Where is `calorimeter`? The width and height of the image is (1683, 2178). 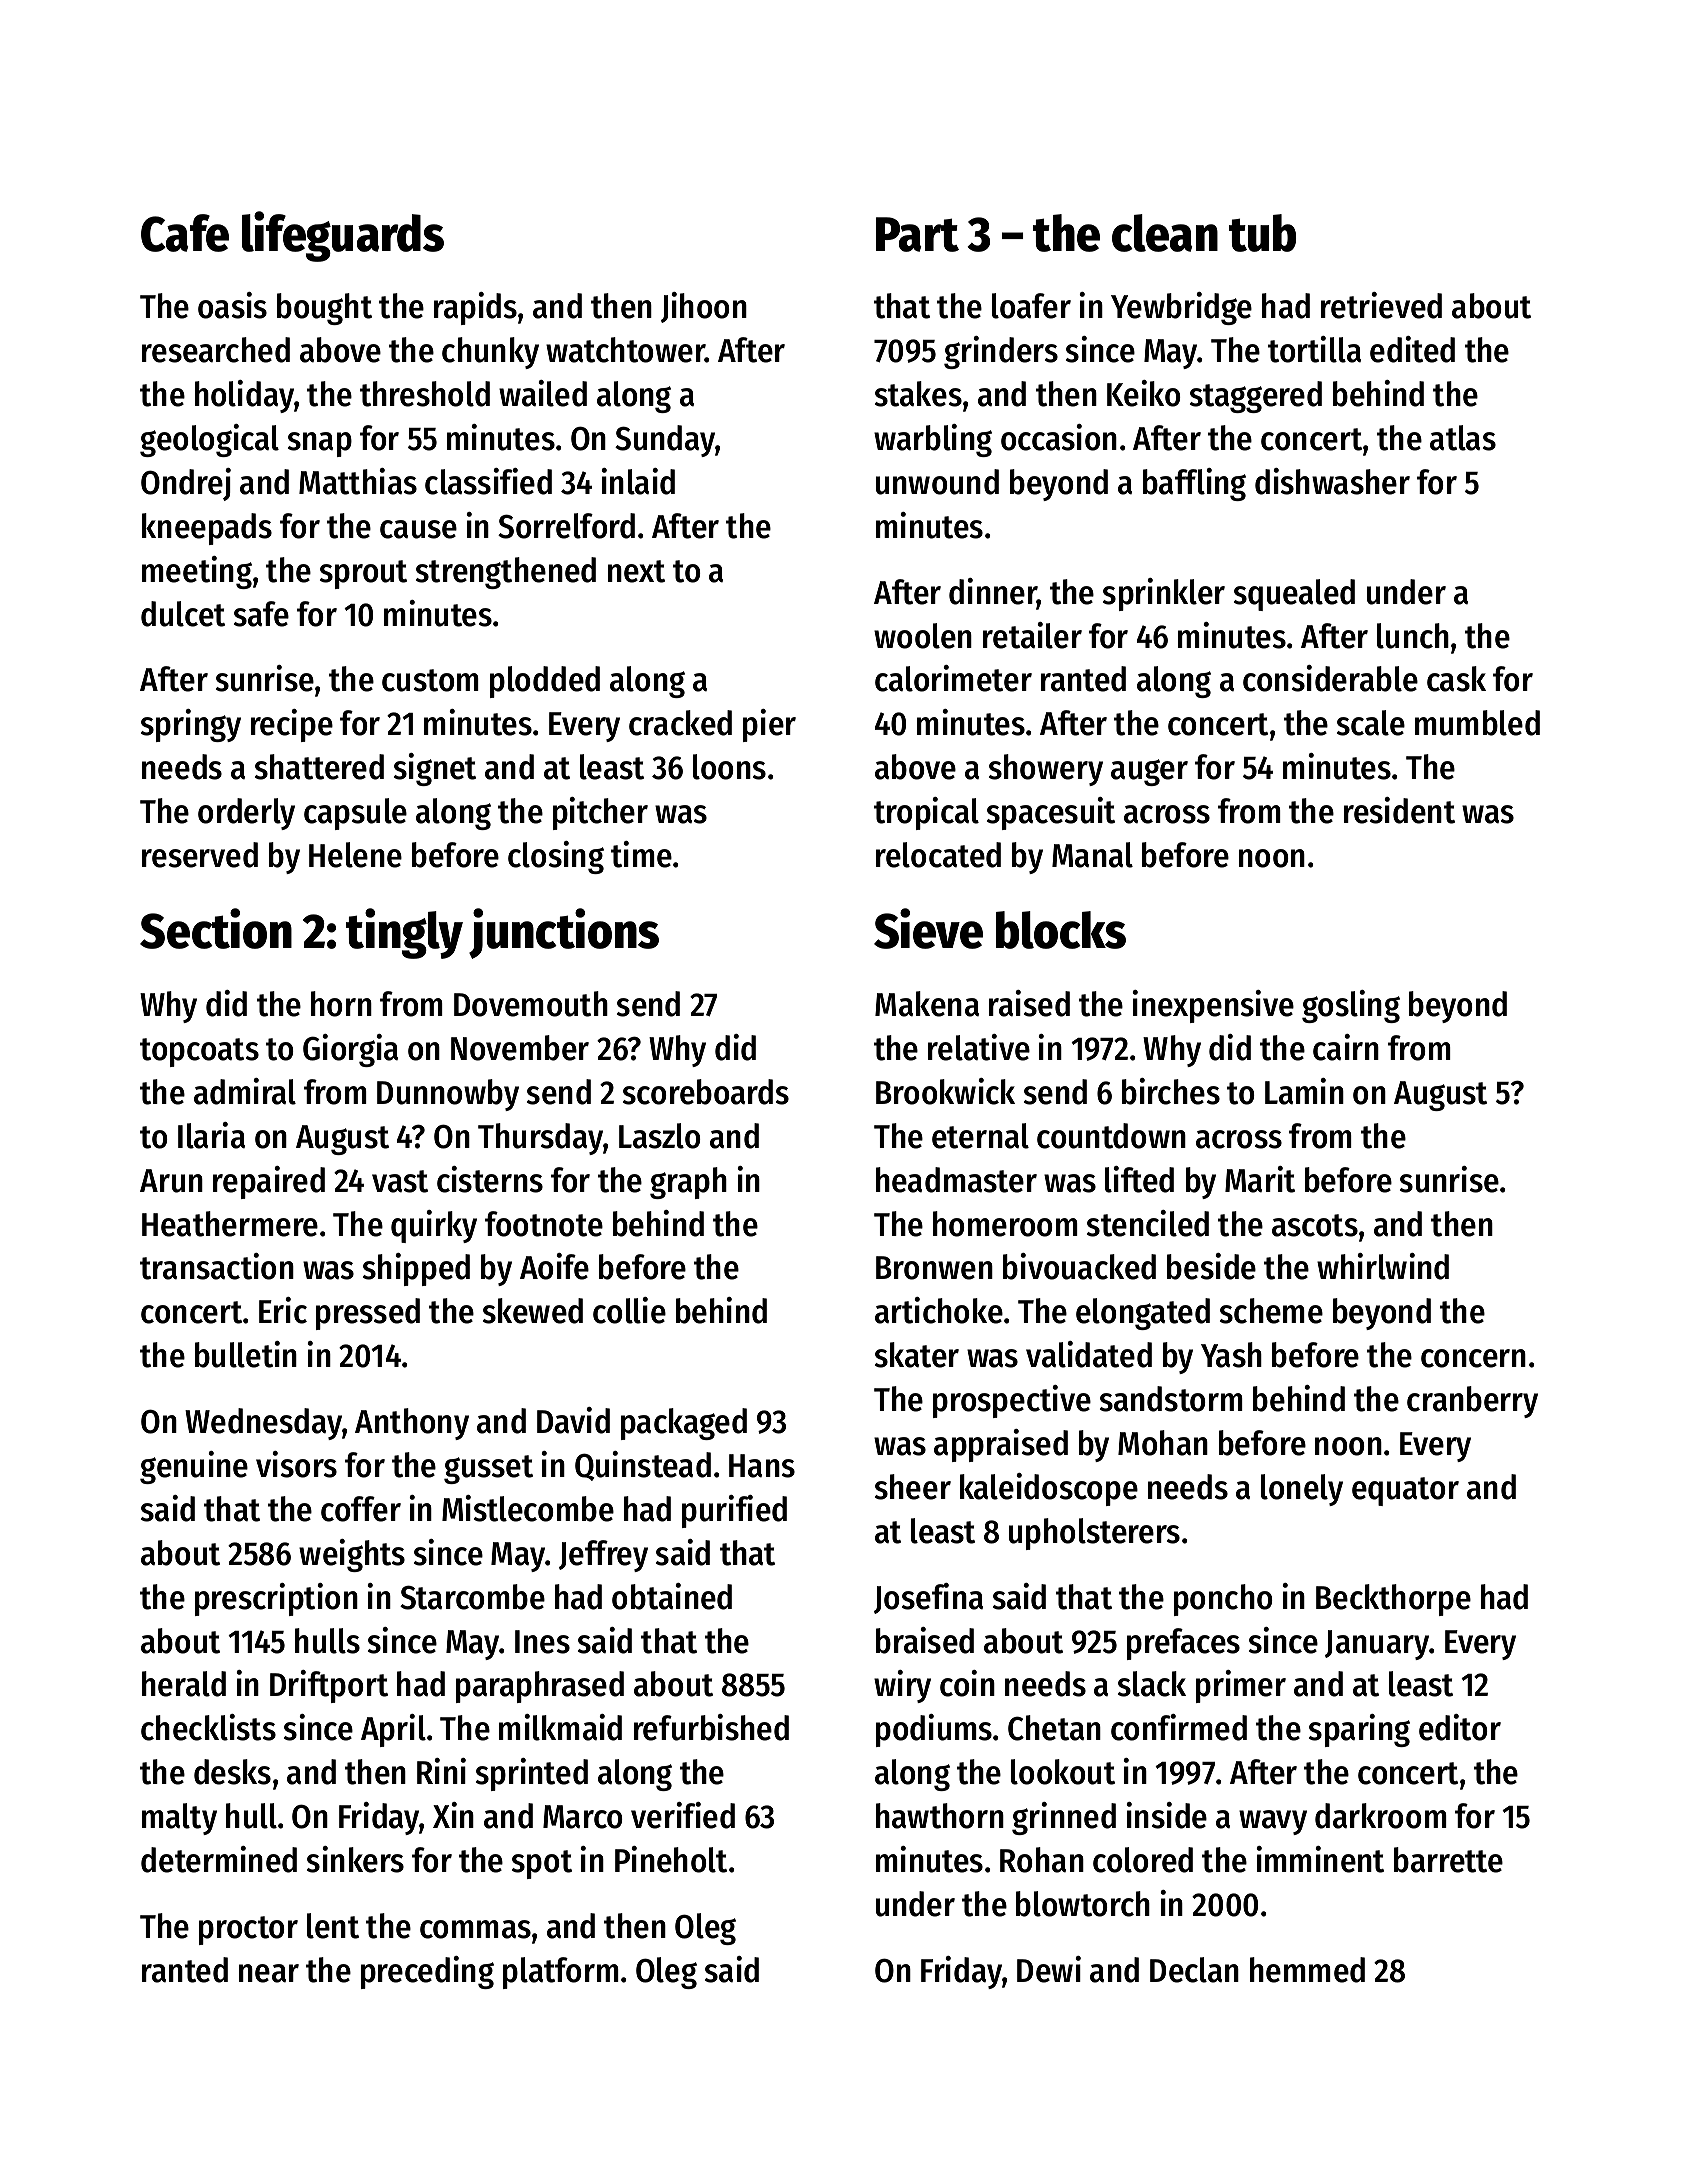 calorimeter is located at coordinates (953, 678).
